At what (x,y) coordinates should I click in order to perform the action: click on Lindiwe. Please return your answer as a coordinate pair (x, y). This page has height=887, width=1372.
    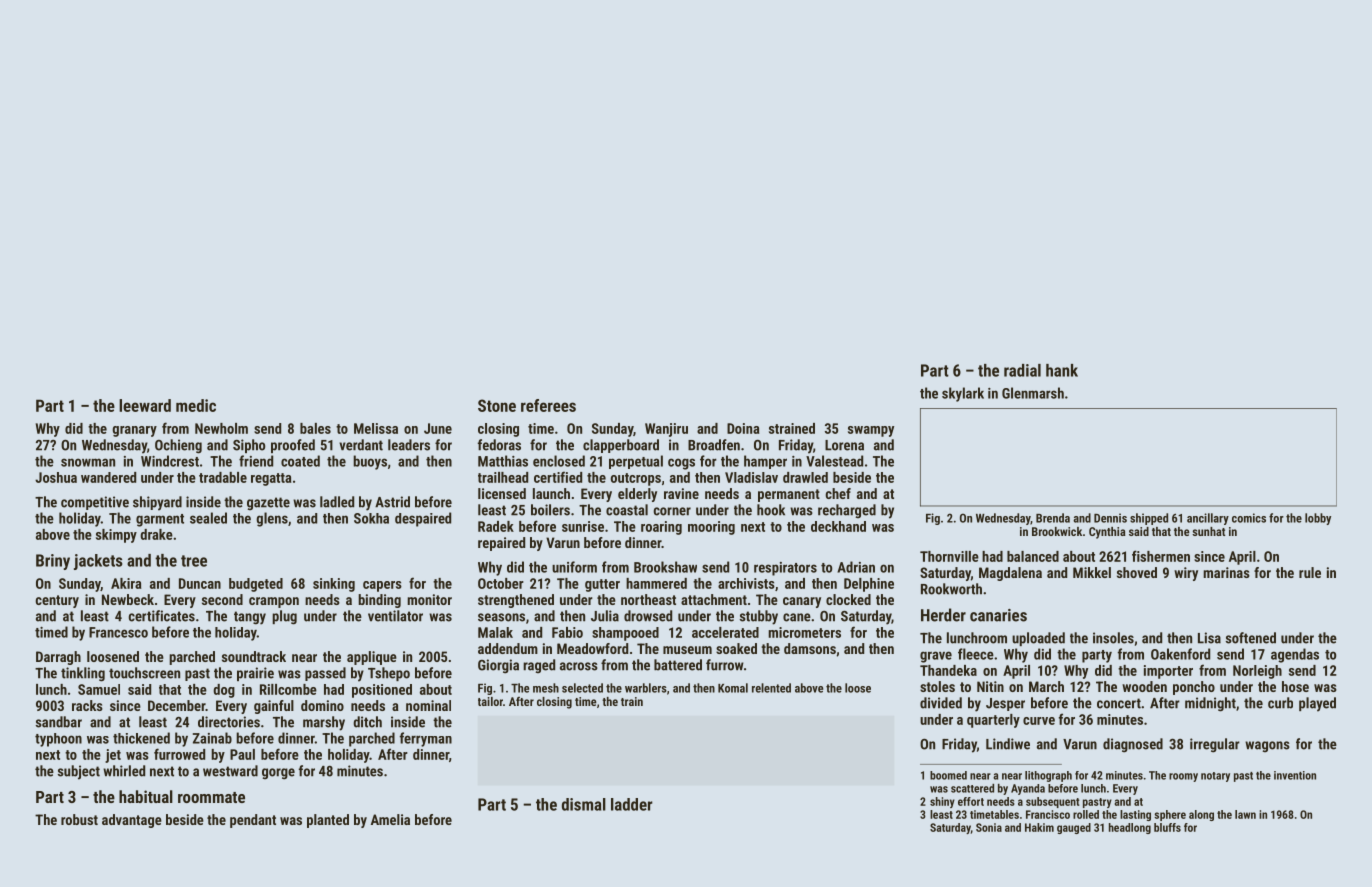
    Looking at the image, I should click on (1008, 744).
